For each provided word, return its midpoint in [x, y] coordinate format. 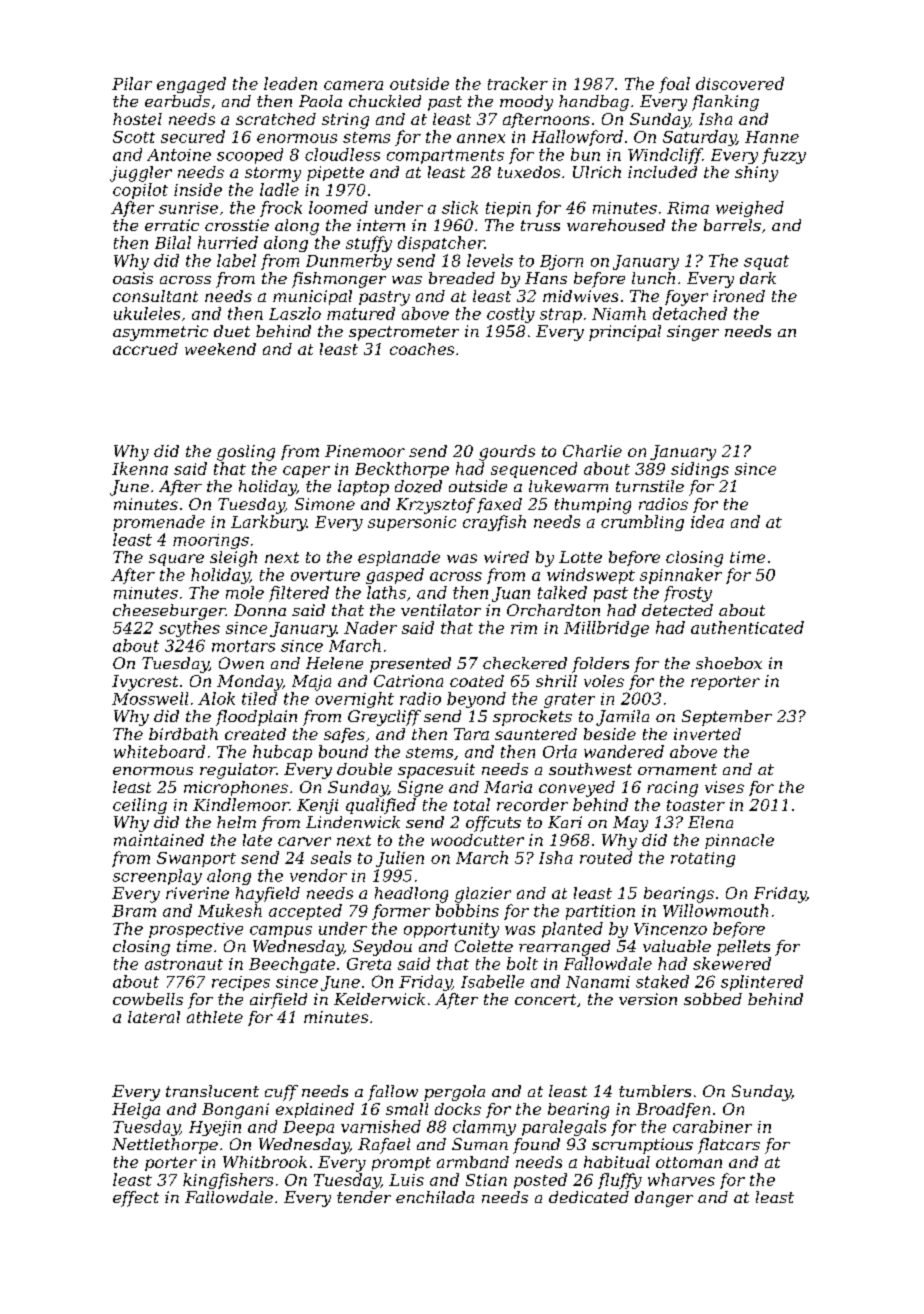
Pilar [132, 83]
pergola [454, 1093]
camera [353, 85]
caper [306, 472]
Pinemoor [365, 451]
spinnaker [681, 576]
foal [674, 85]
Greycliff [384, 718]
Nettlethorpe [165, 1146]
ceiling [140, 806]
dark [758, 278]
